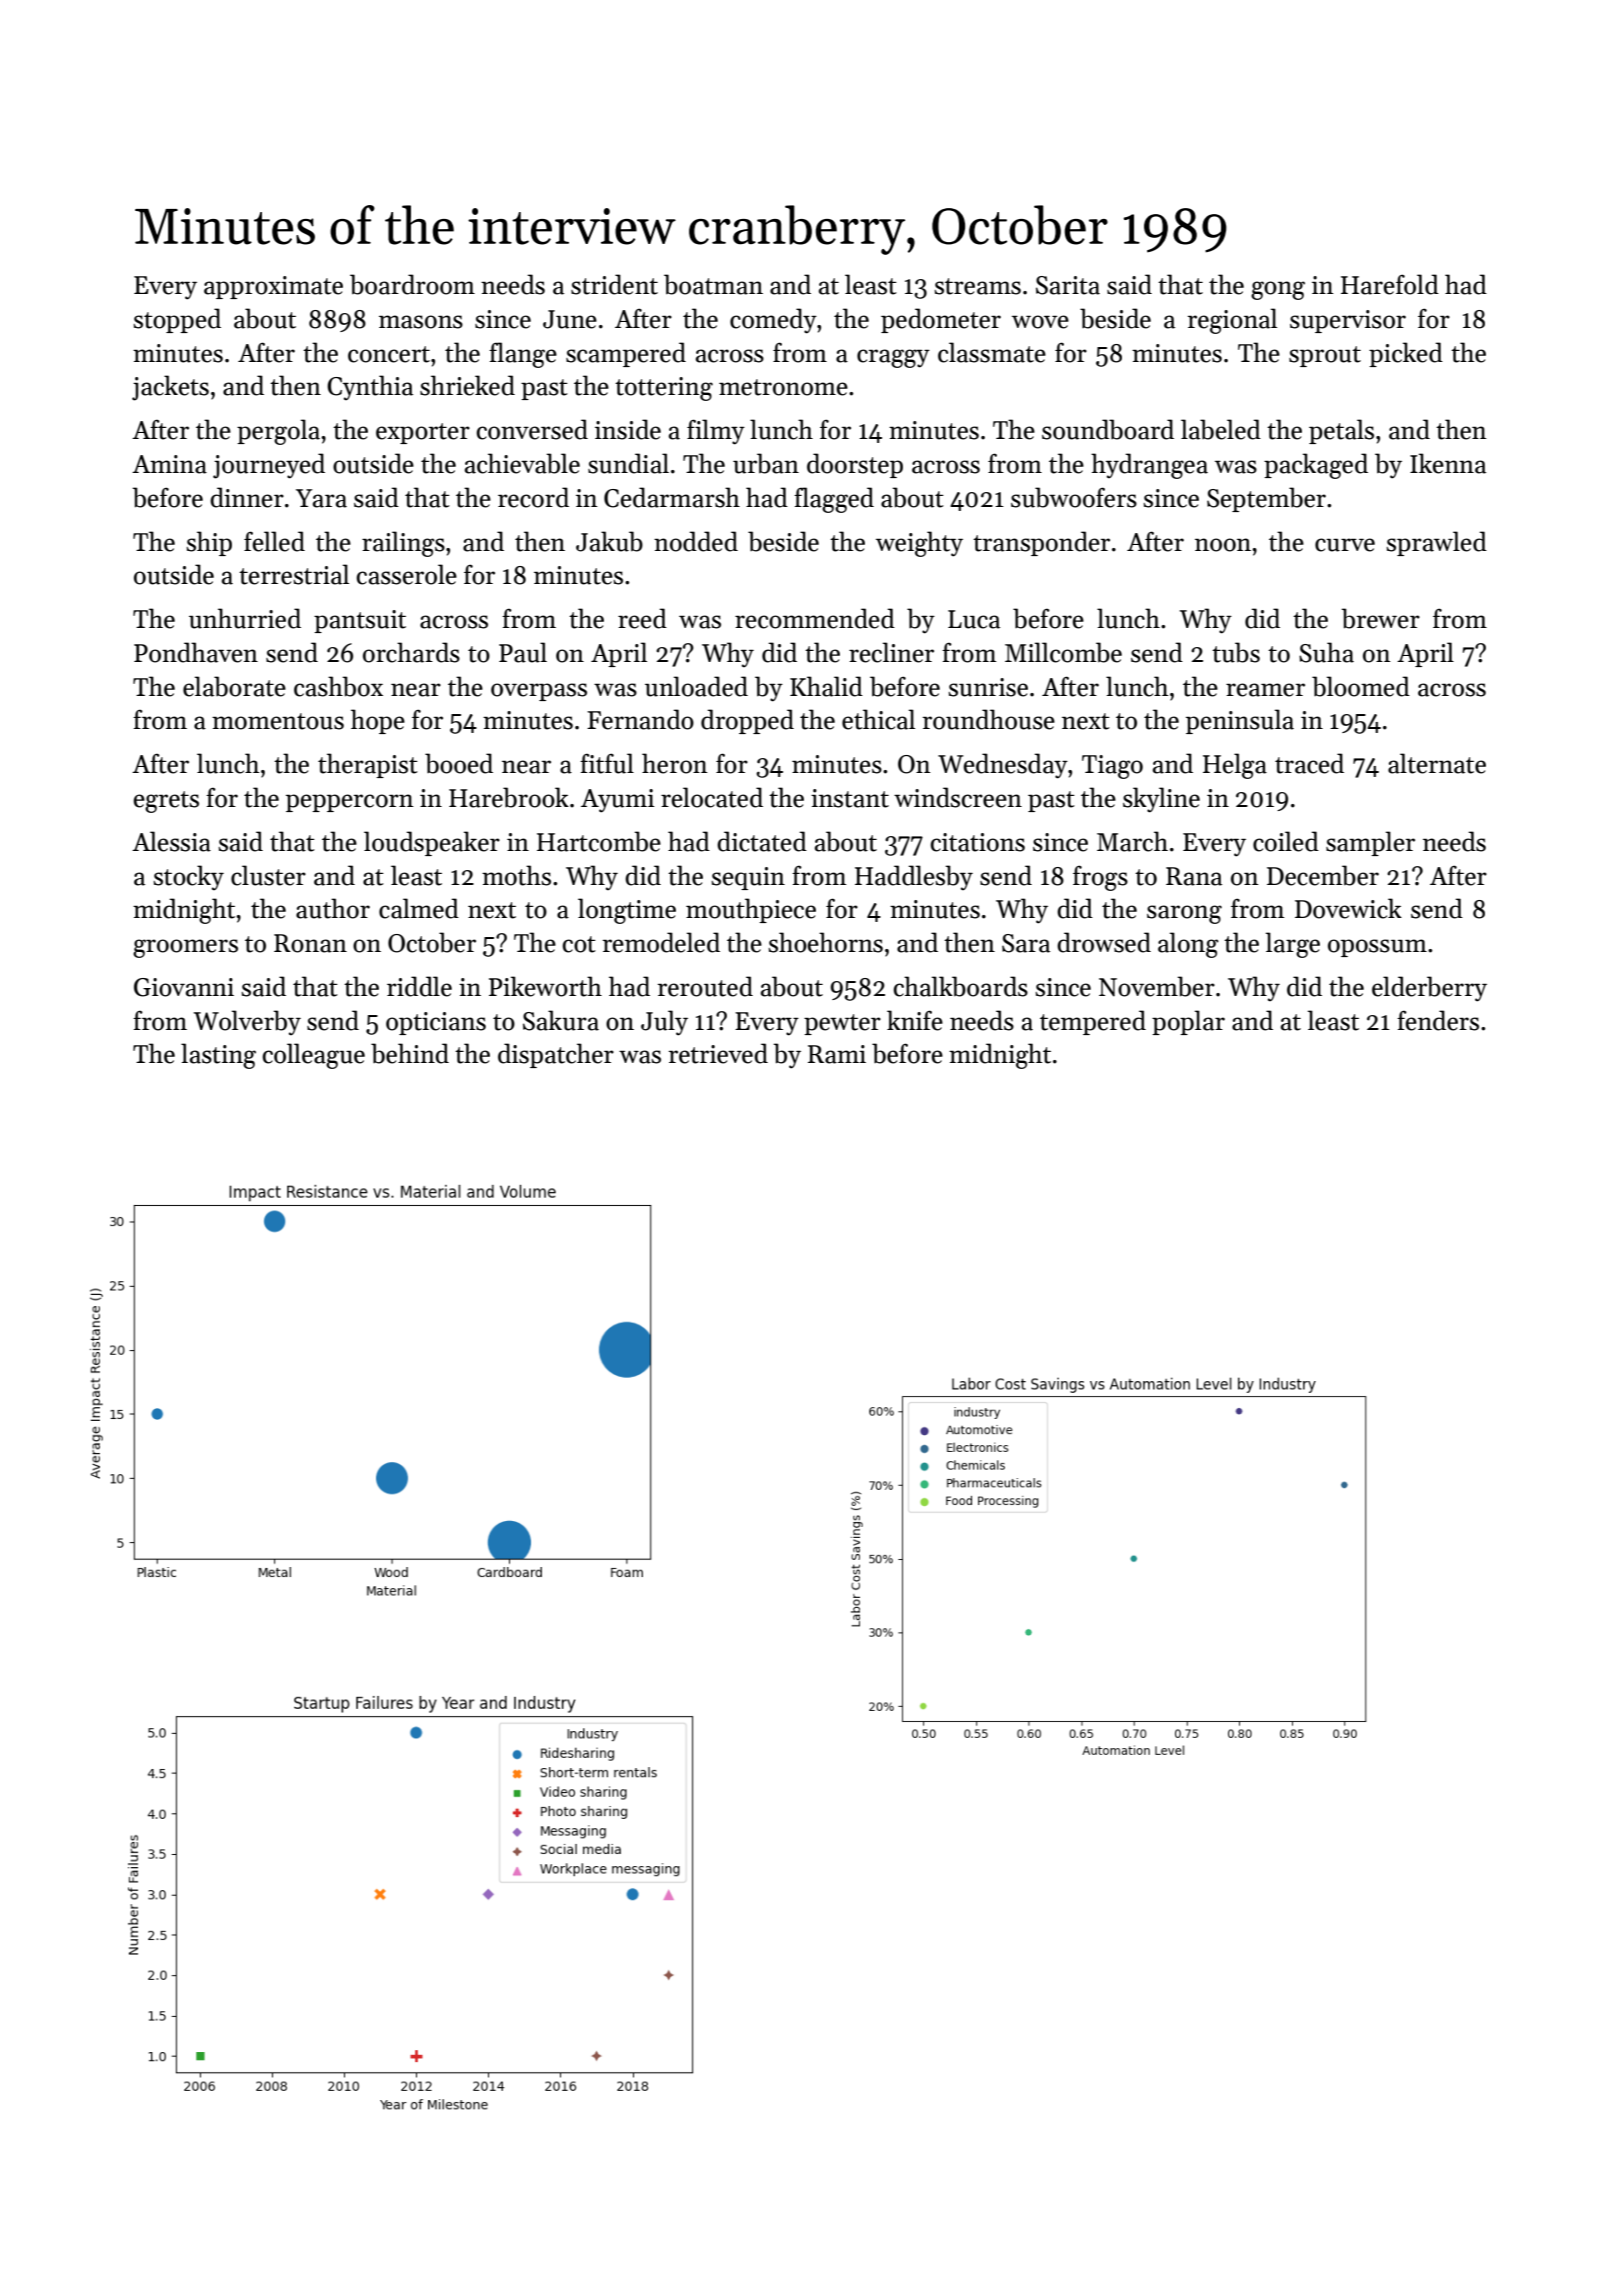  What do you see at coordinates (509, 797) in the page?
I see `Harebrook` at bounding box center [509, 797].
